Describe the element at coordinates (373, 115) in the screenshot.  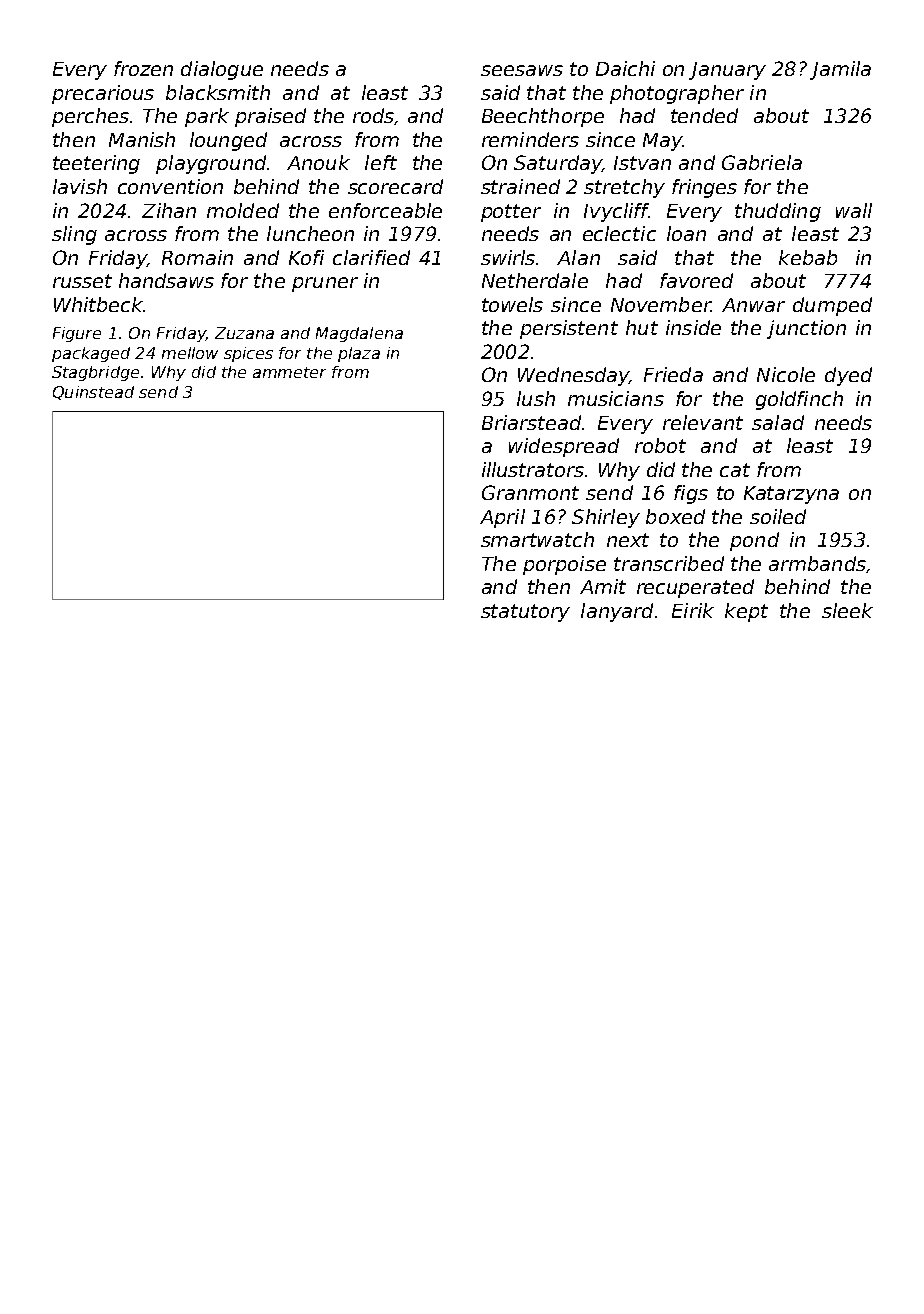
I see `rods` at that location.
